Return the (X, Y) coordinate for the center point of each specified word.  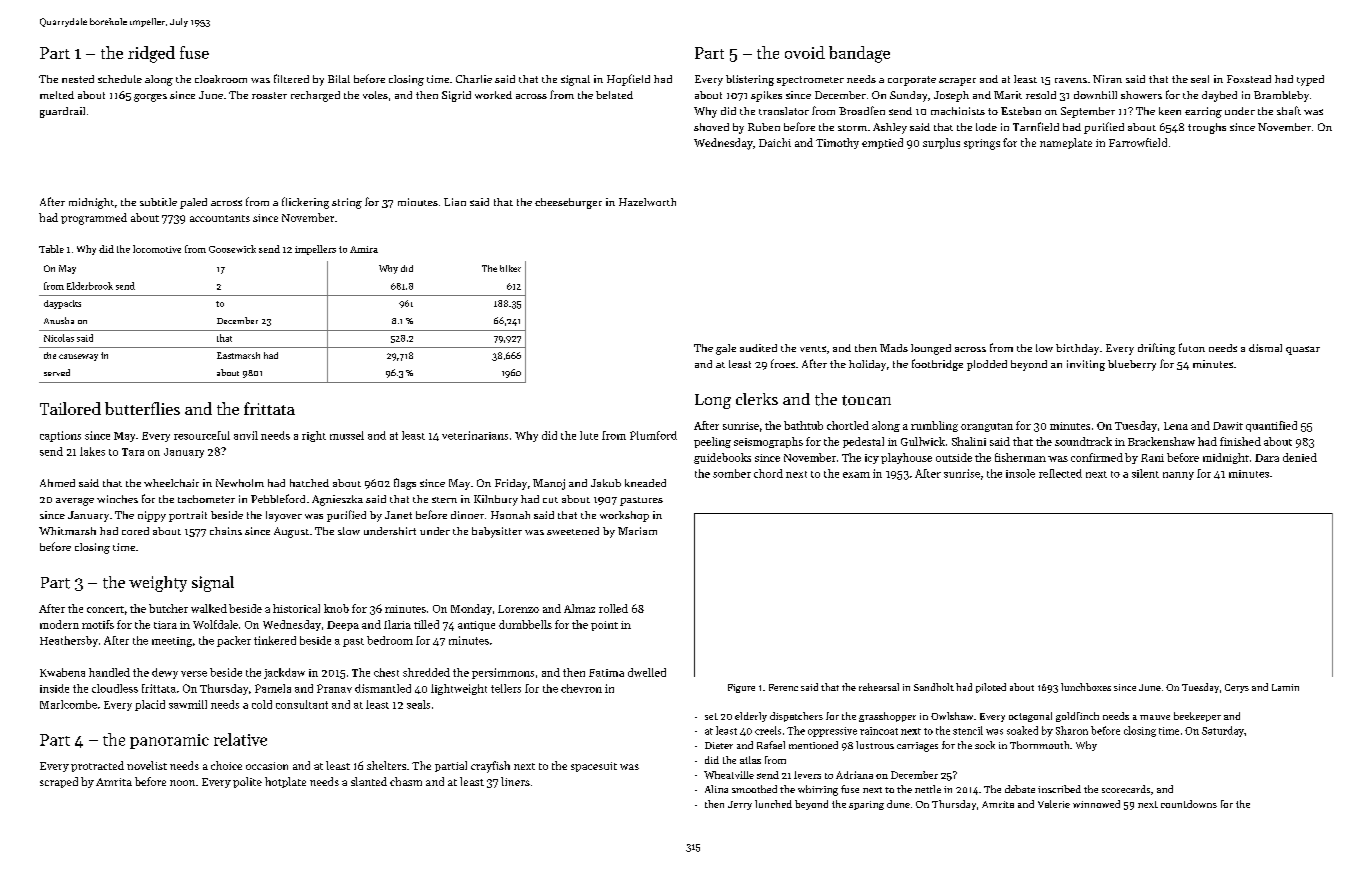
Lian (455, 202)
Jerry (740, 805)
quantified (1271, 426)
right (314, 436)
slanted (369, 781)
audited (758, 348)
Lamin (1285, 687)
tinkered (275, 640)
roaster (269, 95)
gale (726, 349)
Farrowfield (1138, 142)
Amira (364, 249)
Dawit (1228, 426)
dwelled (647, 672)
